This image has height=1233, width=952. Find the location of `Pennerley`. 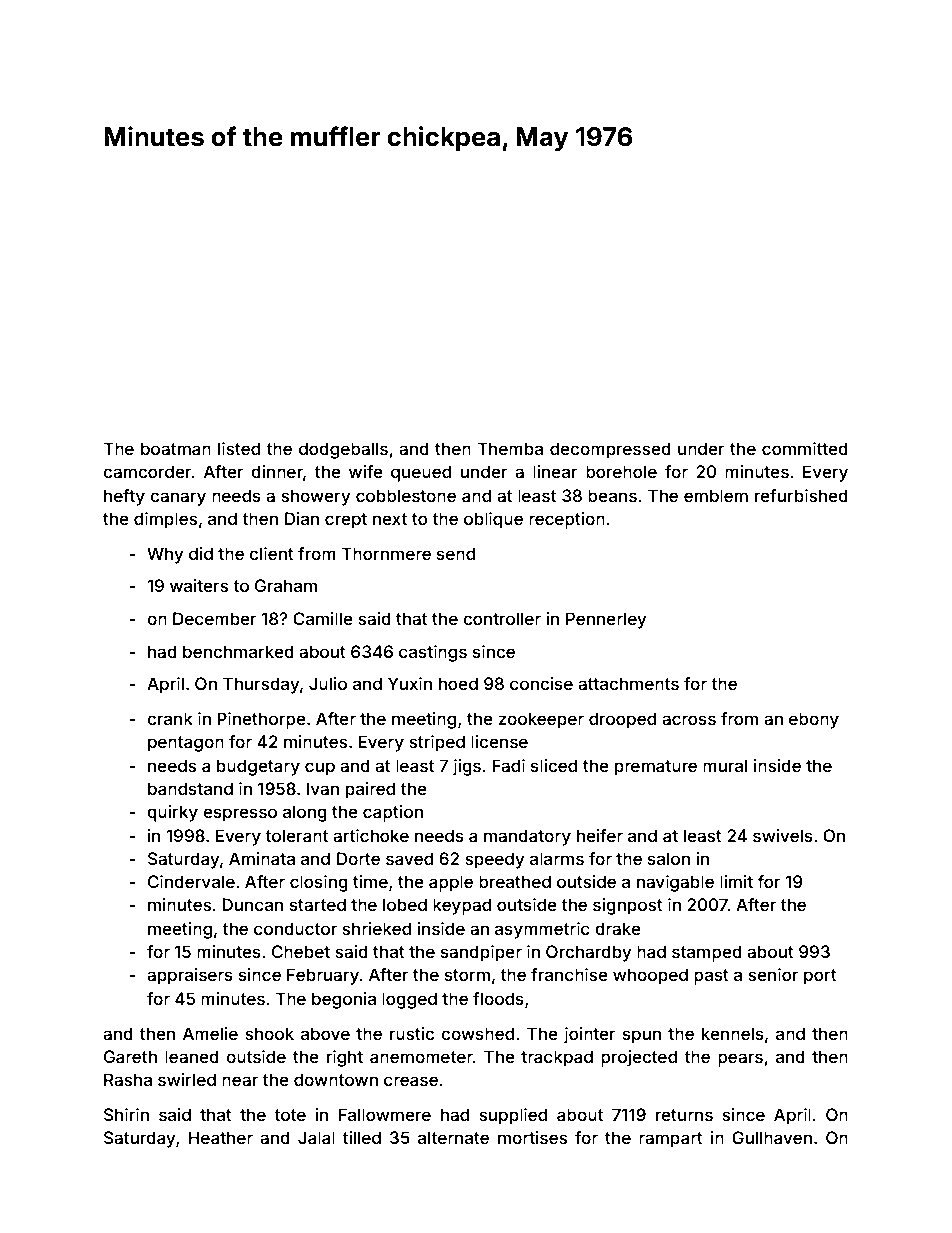

Pennerley is located at coordinates (606, 620).
